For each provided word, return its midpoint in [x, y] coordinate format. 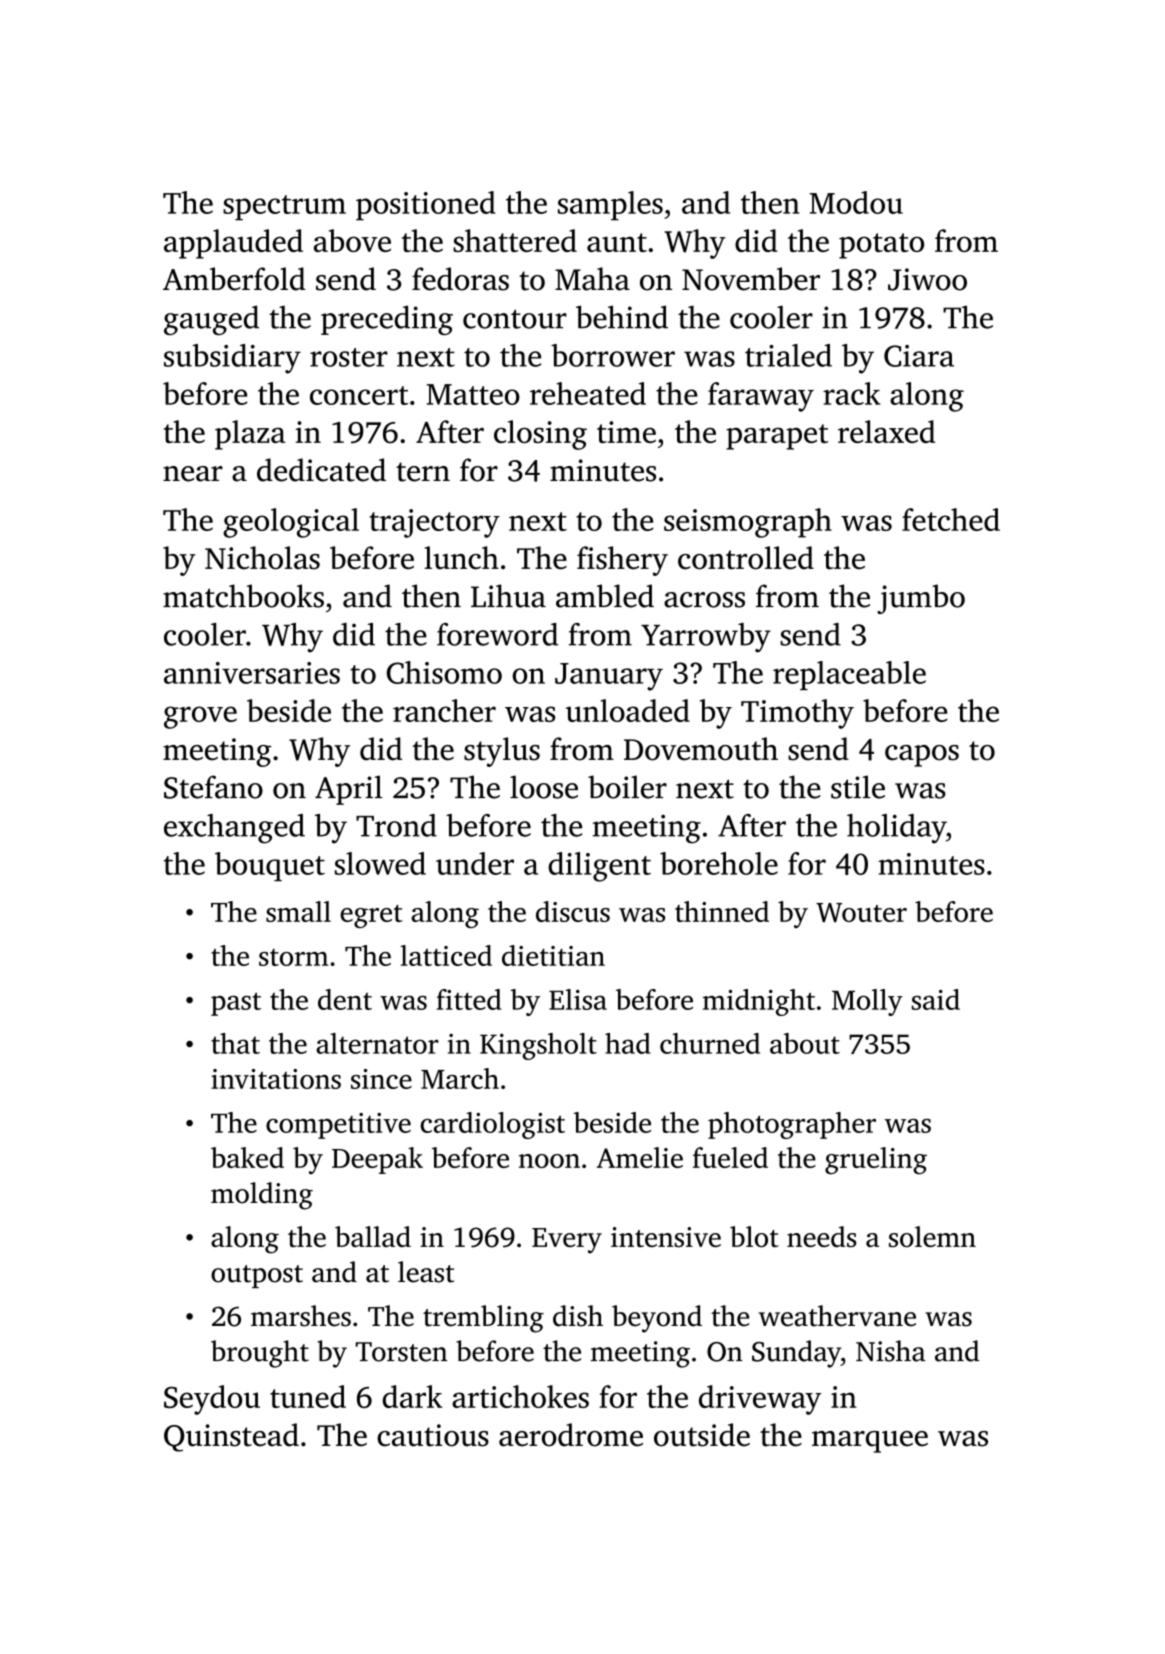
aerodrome [571, 1435]
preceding [387, 320]
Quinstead [231, 1437]
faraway [761, 397]
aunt [617, 242]
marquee [870, 1442]
